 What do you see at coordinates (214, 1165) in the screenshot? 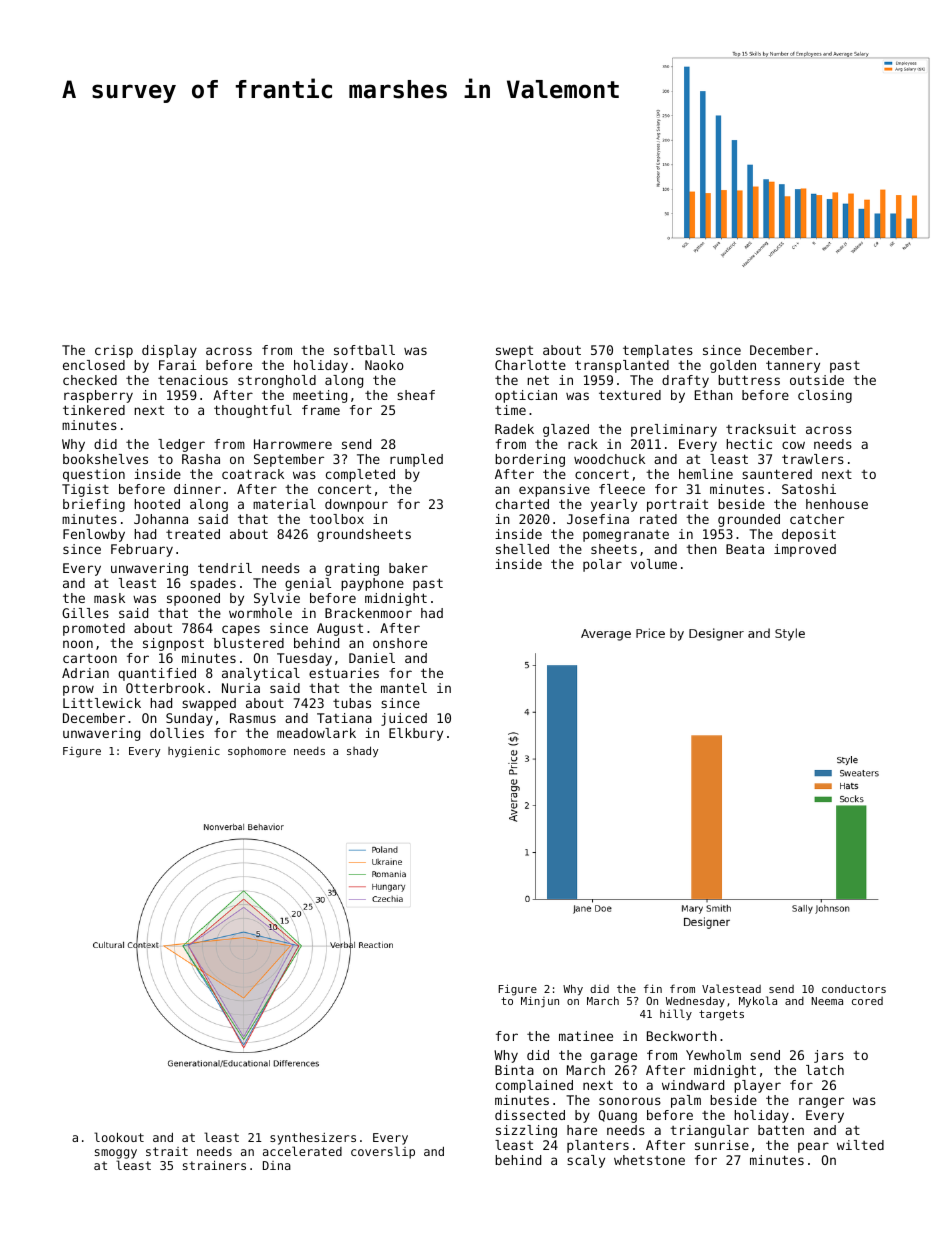
I see `strainers` at bounding box center [214, 1165].
